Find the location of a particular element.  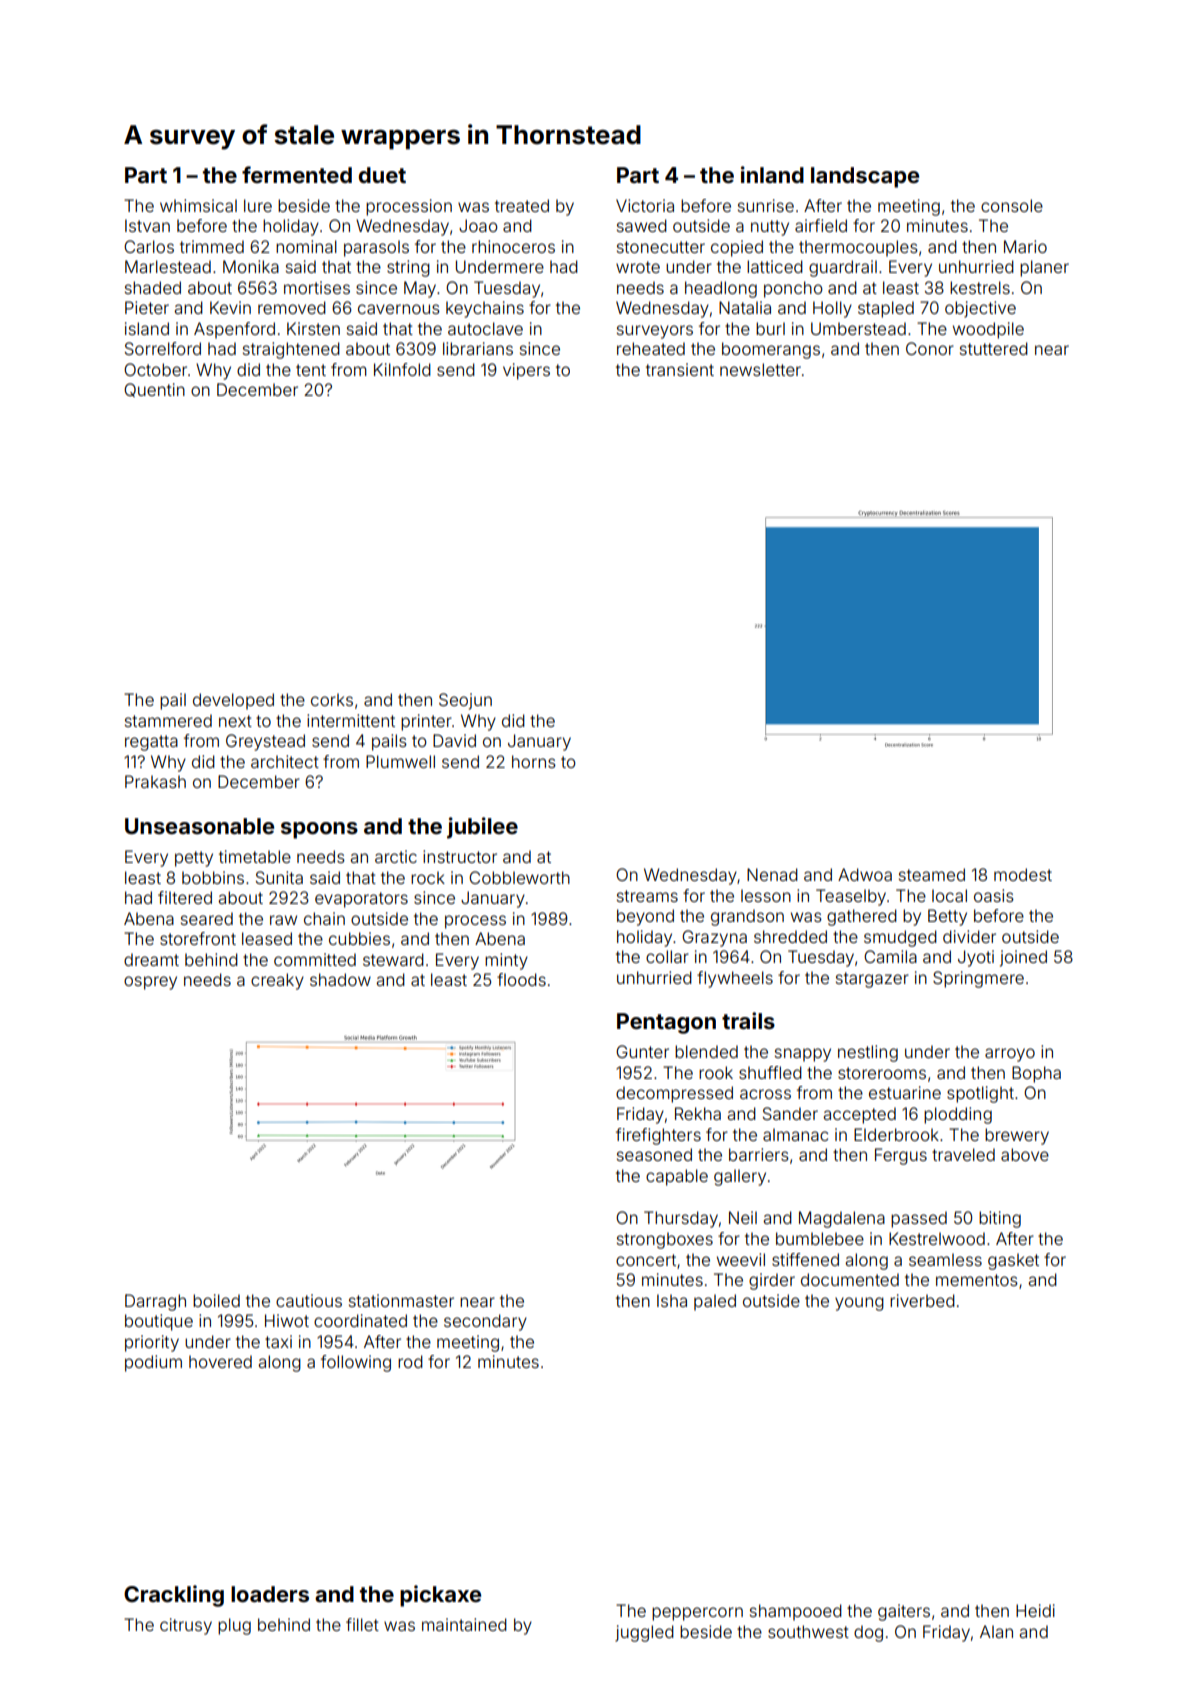

parasols is located at coordinates (376, 248).
